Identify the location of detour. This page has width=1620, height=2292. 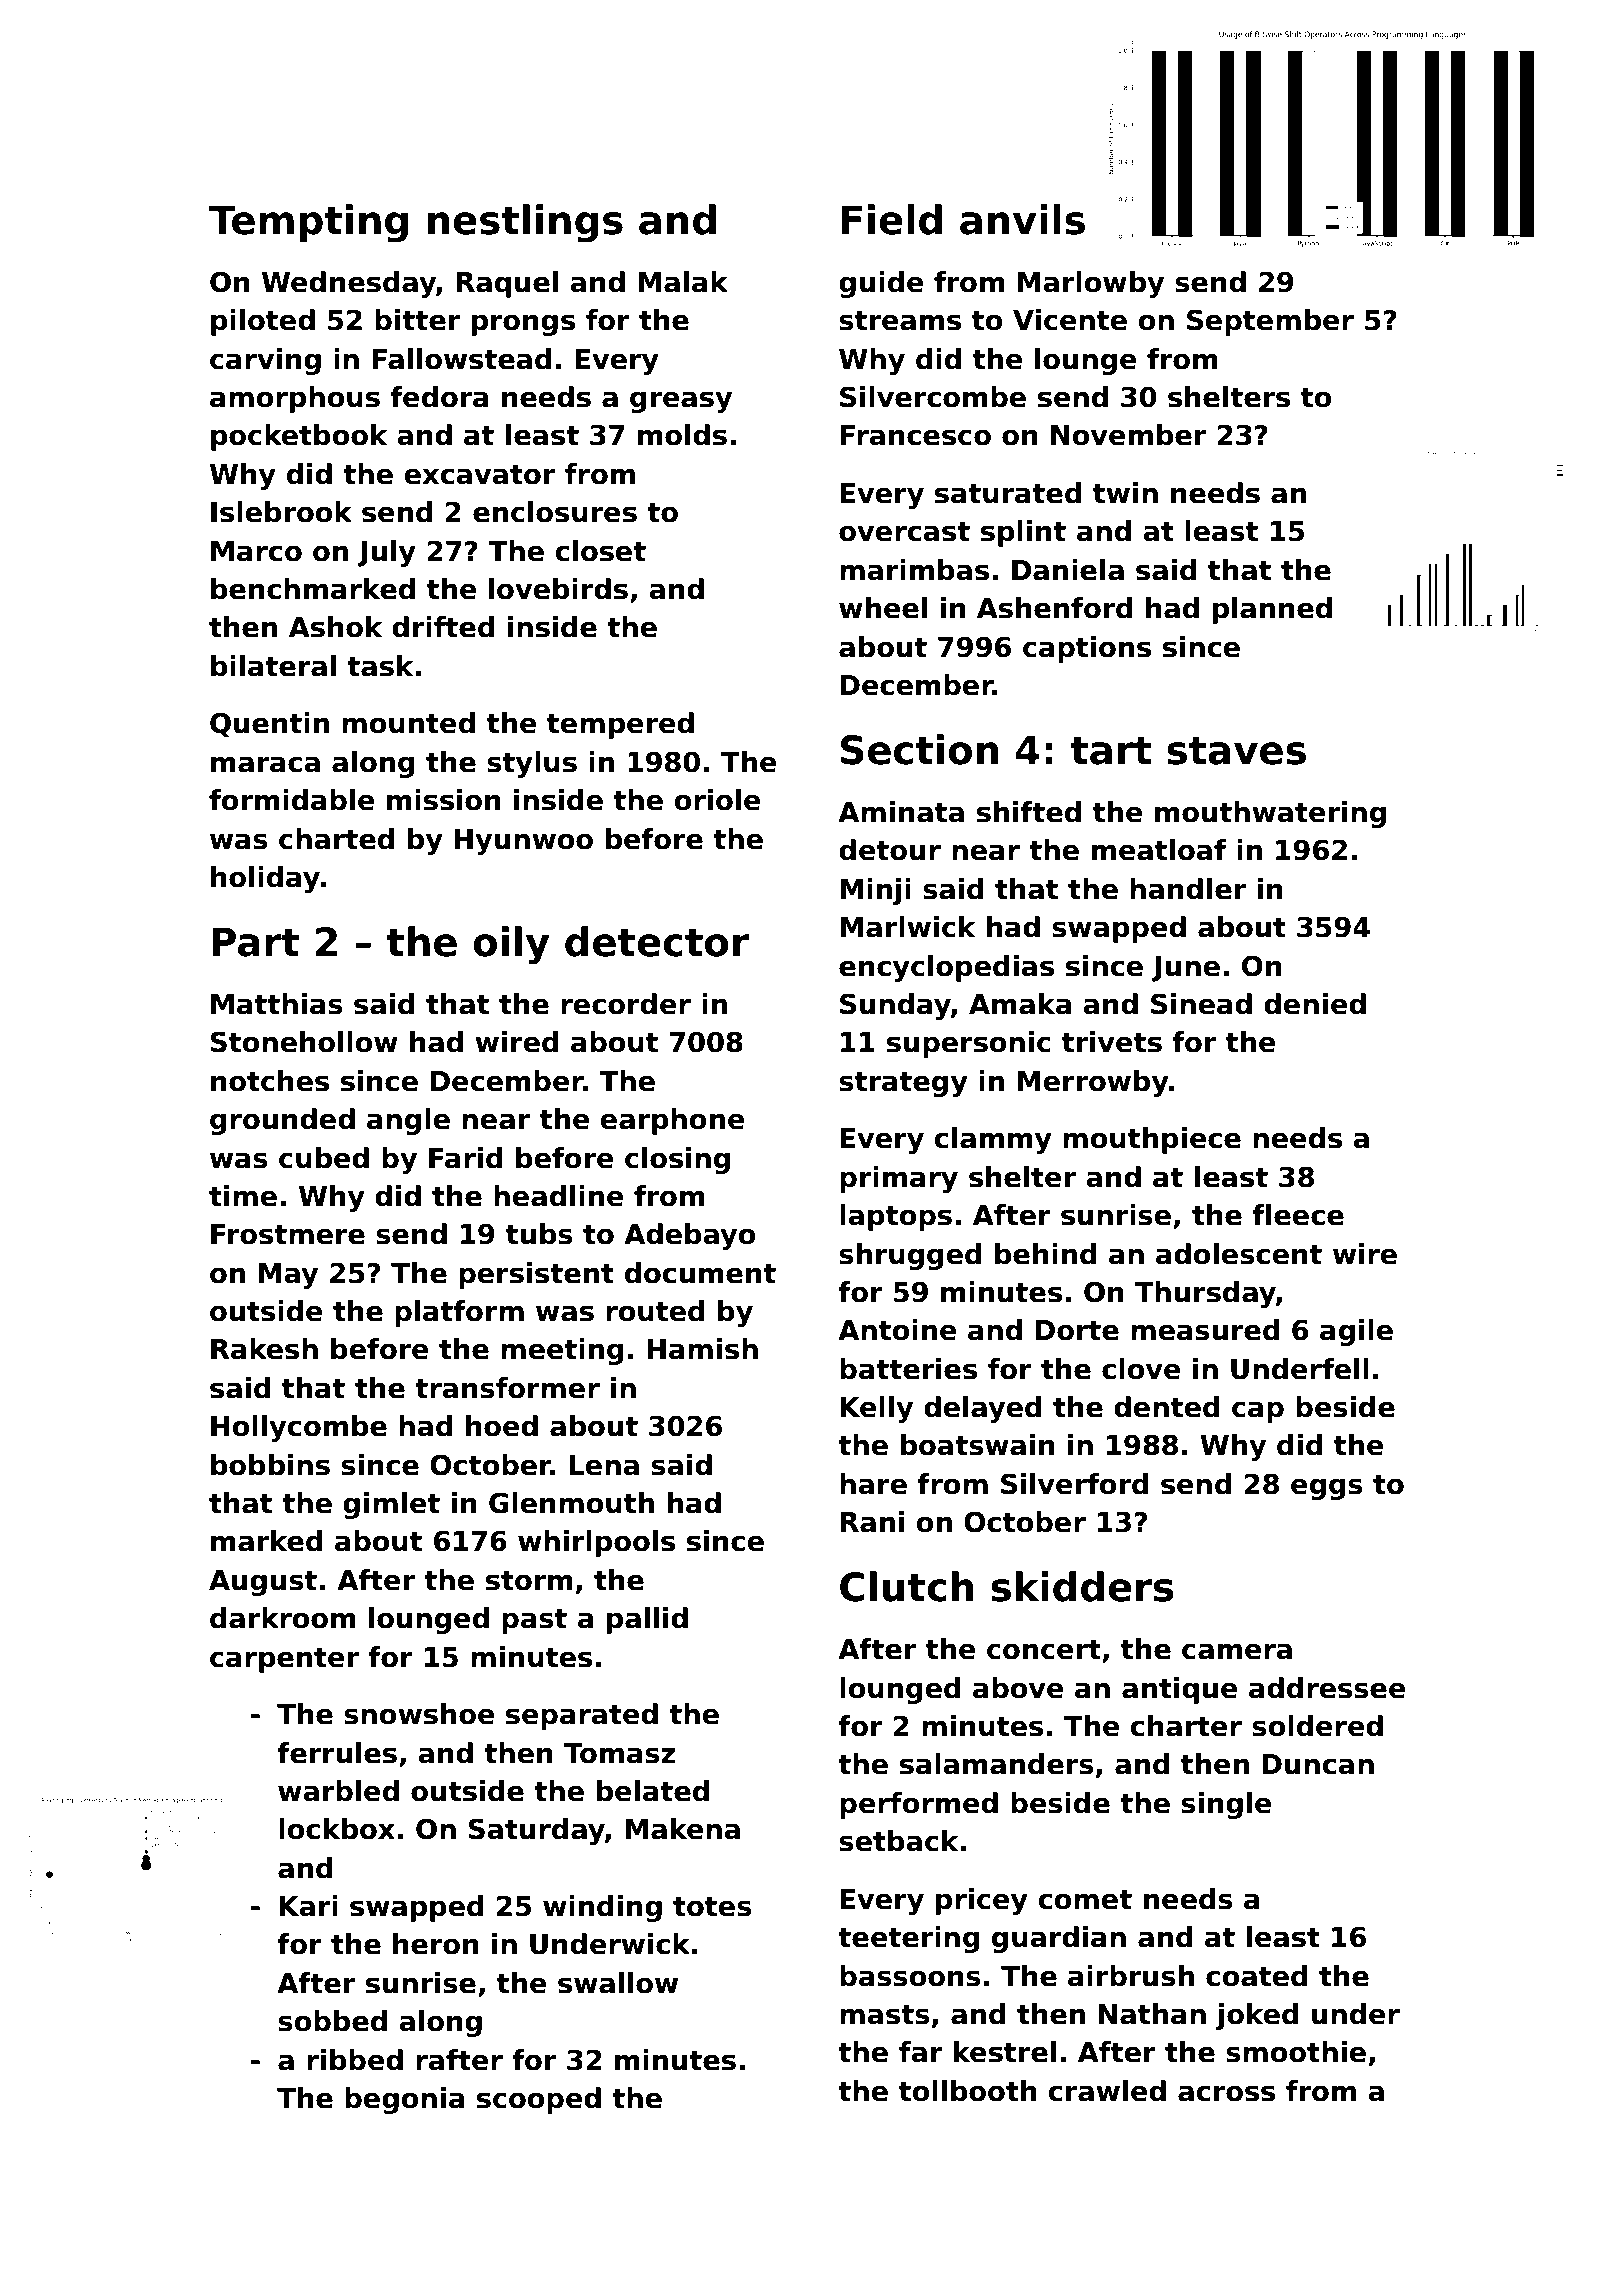
(890, 850).
